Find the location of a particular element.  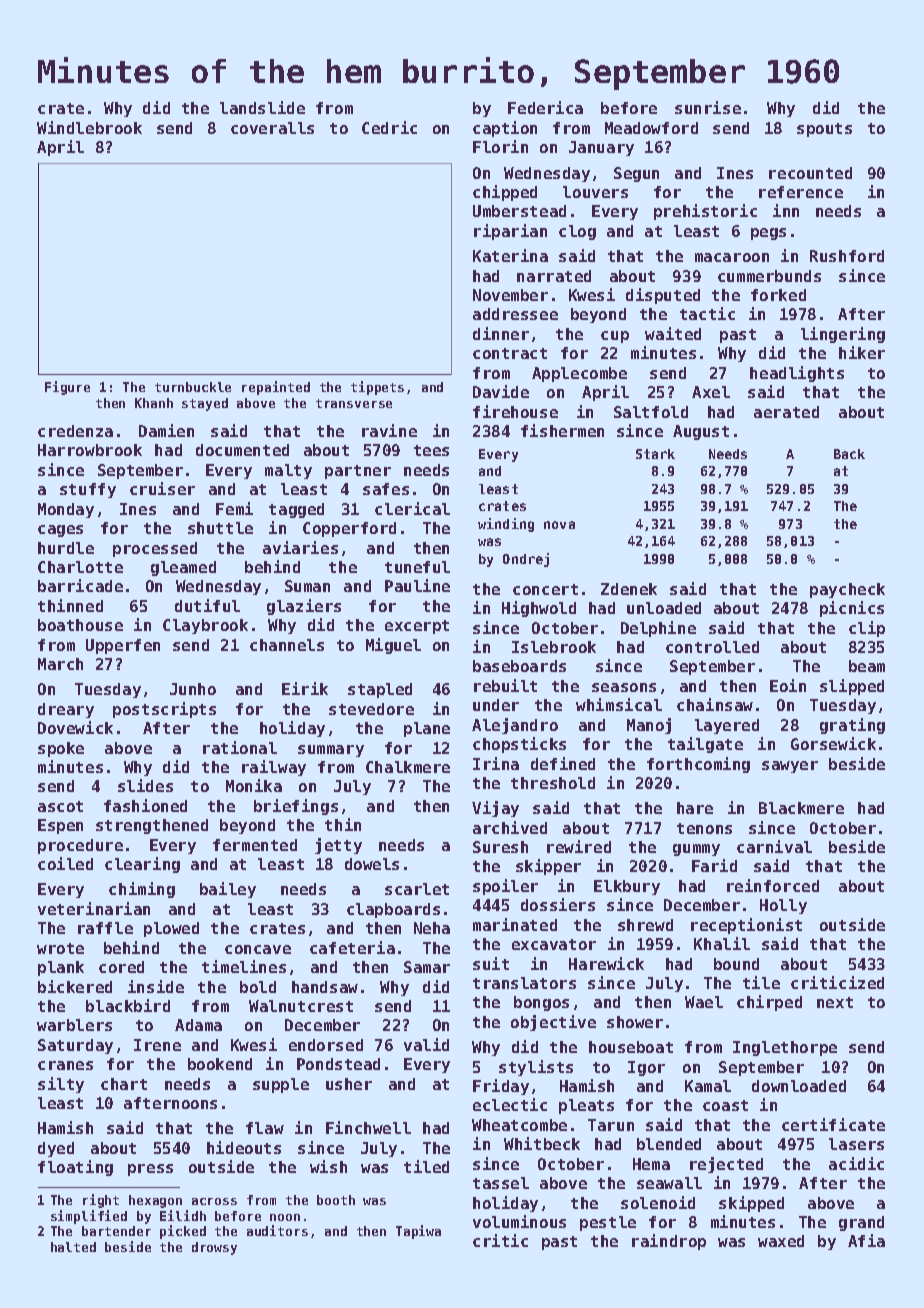

Federica is located at coordinates (545, 107).
